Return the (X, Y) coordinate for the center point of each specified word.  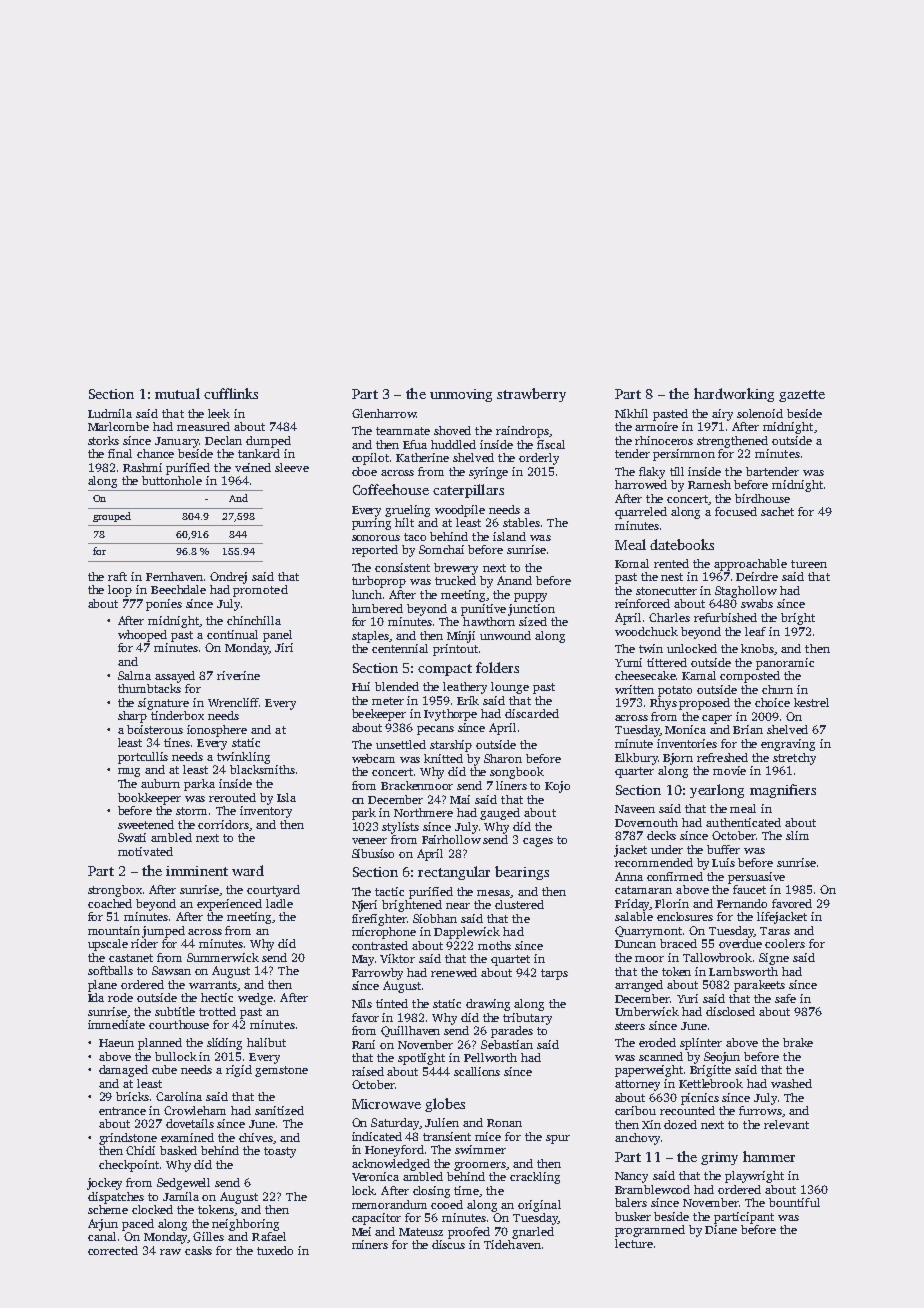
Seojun (722, 1058)
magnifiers (783, 791)
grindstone (128, 1139)
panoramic (785, 664)
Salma (134, 675)
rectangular (454, 873)
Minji (461, 637)
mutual (177, 393)
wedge (255, 999)
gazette (802, 396)
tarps (554, 974)
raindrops (522, 432)
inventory (266, 812)
